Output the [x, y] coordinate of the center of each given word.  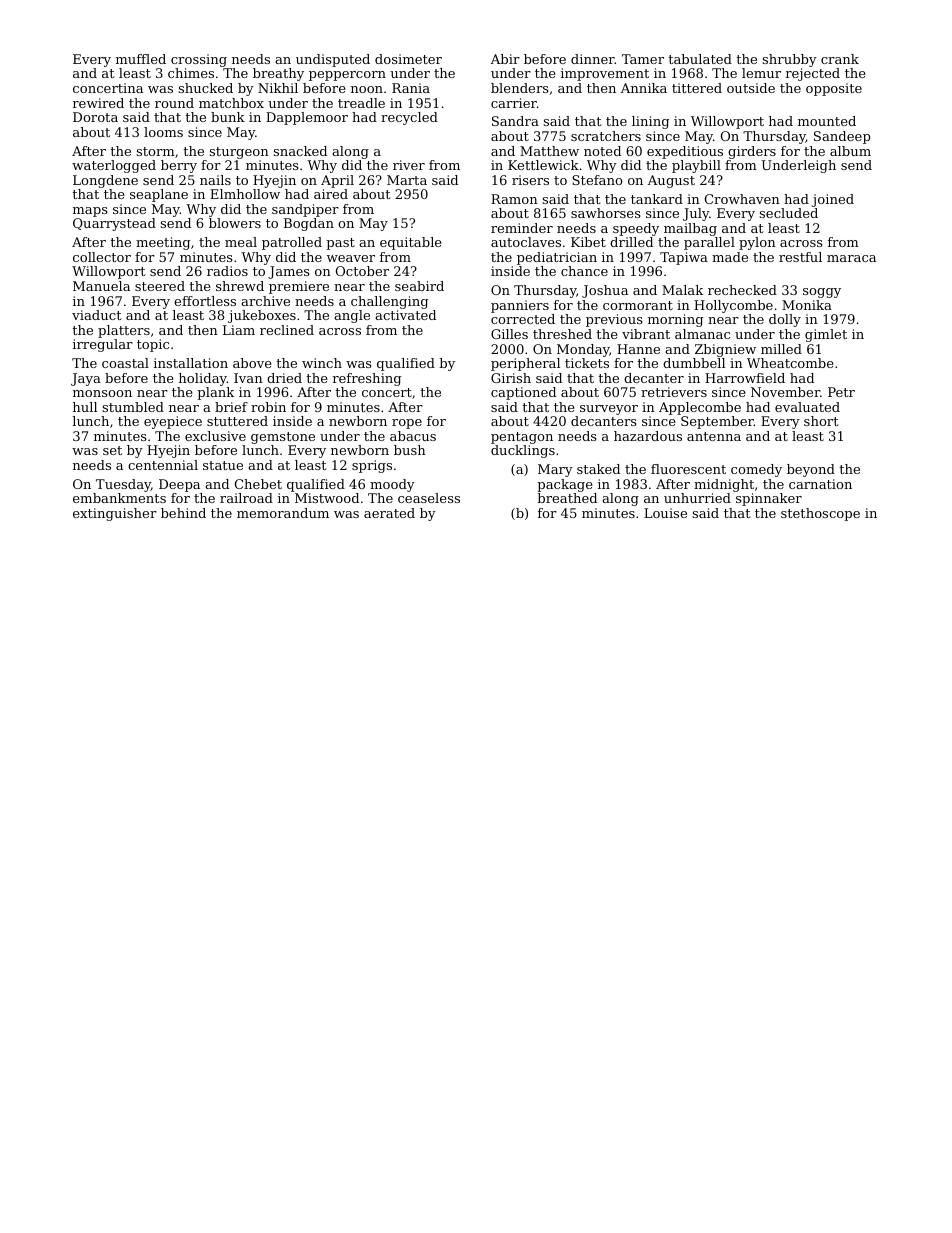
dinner [593, 59]
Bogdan [309, 224]
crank [840, 59]
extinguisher [115, 514]
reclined [287, 330]
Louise [665, 513]
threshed [562, 334]
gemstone [283, 438]
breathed [567, 498]
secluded [789, 213]
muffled [141, 59]
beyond [811, 470]
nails [215, 180]
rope [407, 424]
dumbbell [694, 363]
